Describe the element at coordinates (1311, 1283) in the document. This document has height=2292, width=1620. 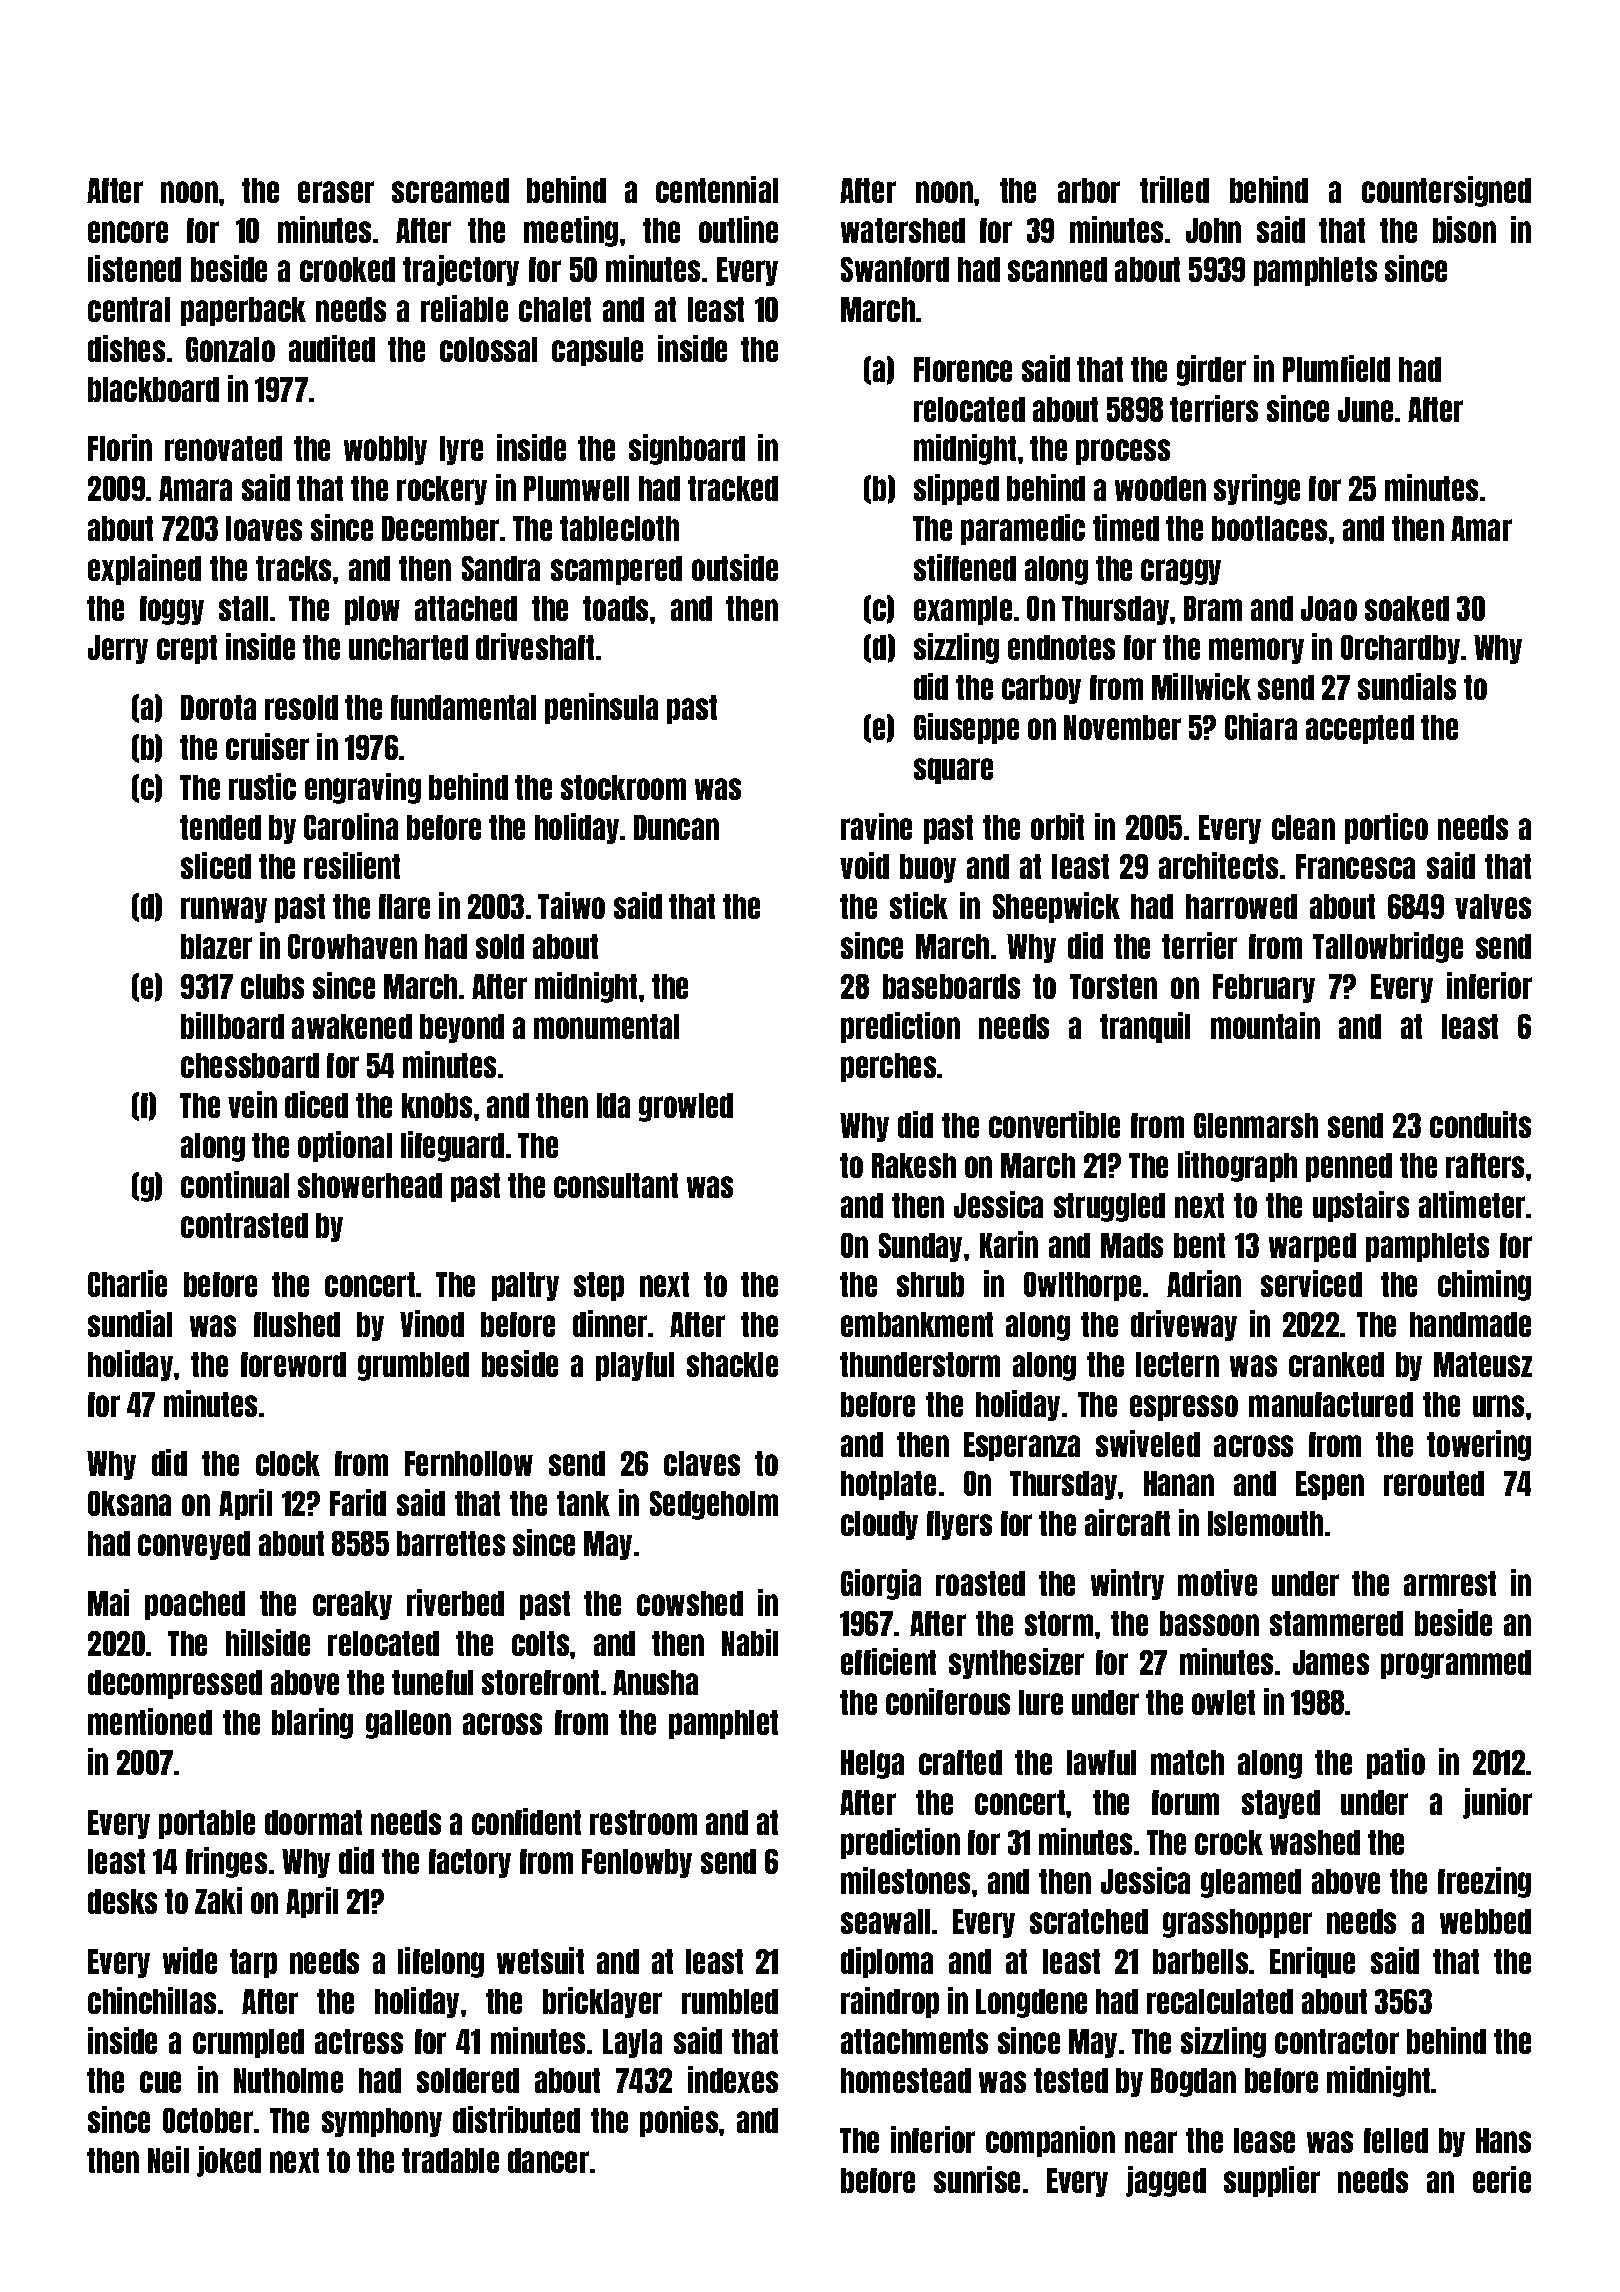
I see `serviced` at that location.
